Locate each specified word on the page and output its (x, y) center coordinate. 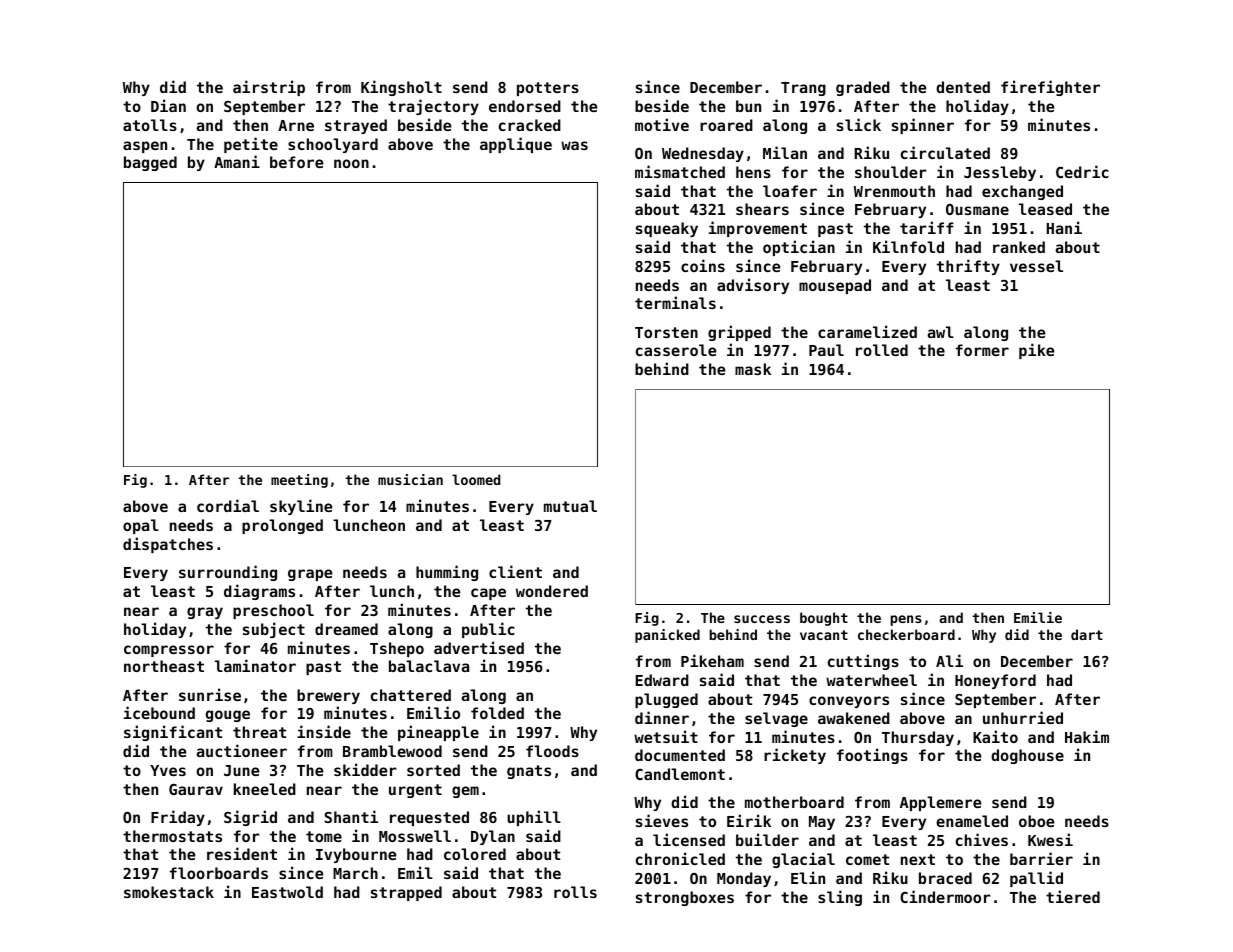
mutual (570, 506)
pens (906, 620)
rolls (575, 892)
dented (963, 87)
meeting (299, 481)
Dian (168, 105)
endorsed (525, 106)
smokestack (169, 892)
